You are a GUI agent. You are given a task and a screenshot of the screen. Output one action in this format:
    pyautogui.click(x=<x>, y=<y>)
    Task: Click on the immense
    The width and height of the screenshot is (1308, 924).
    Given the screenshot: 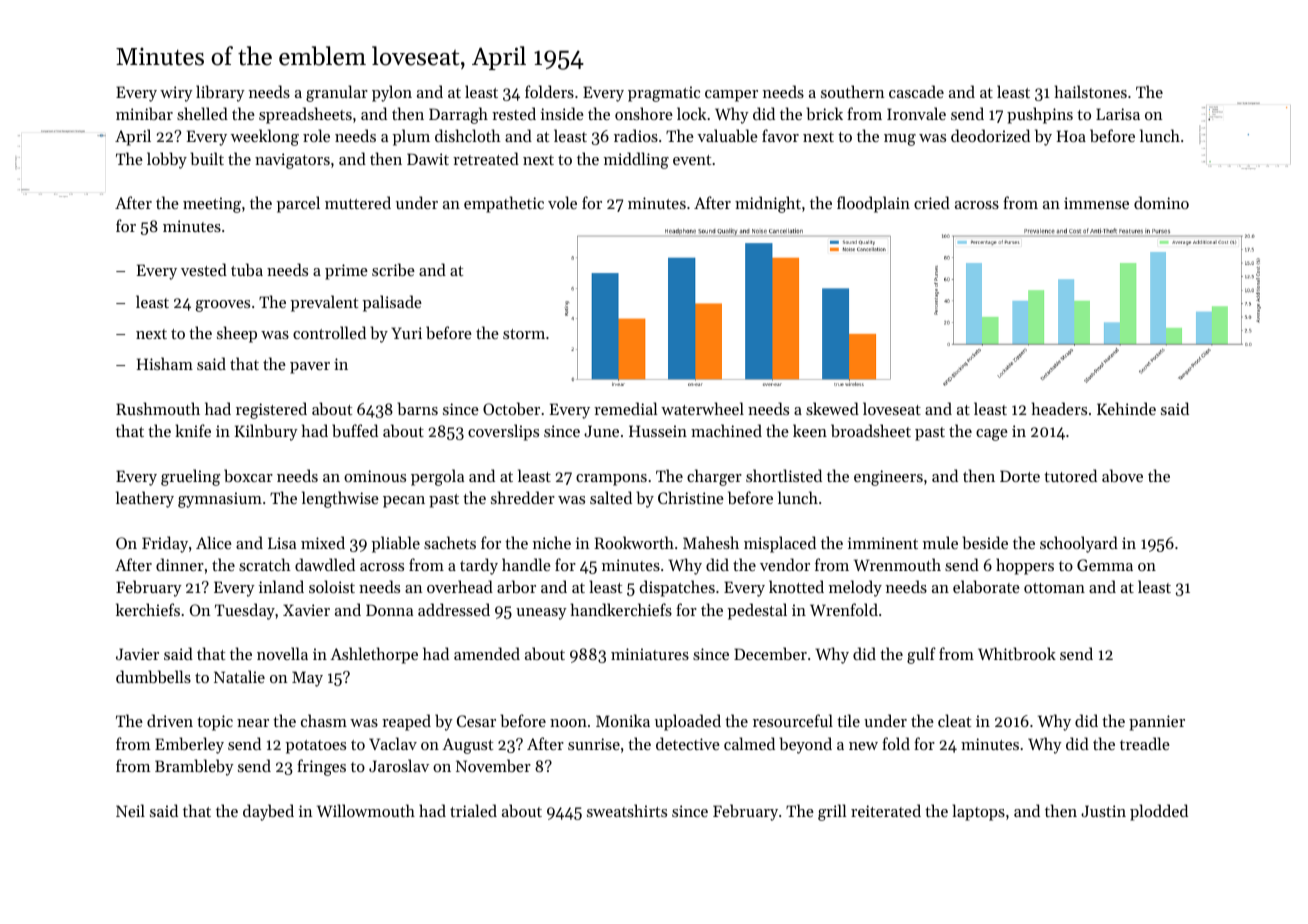 What is the action you would take?
    pyautogui.click(x=1096, y=203)
